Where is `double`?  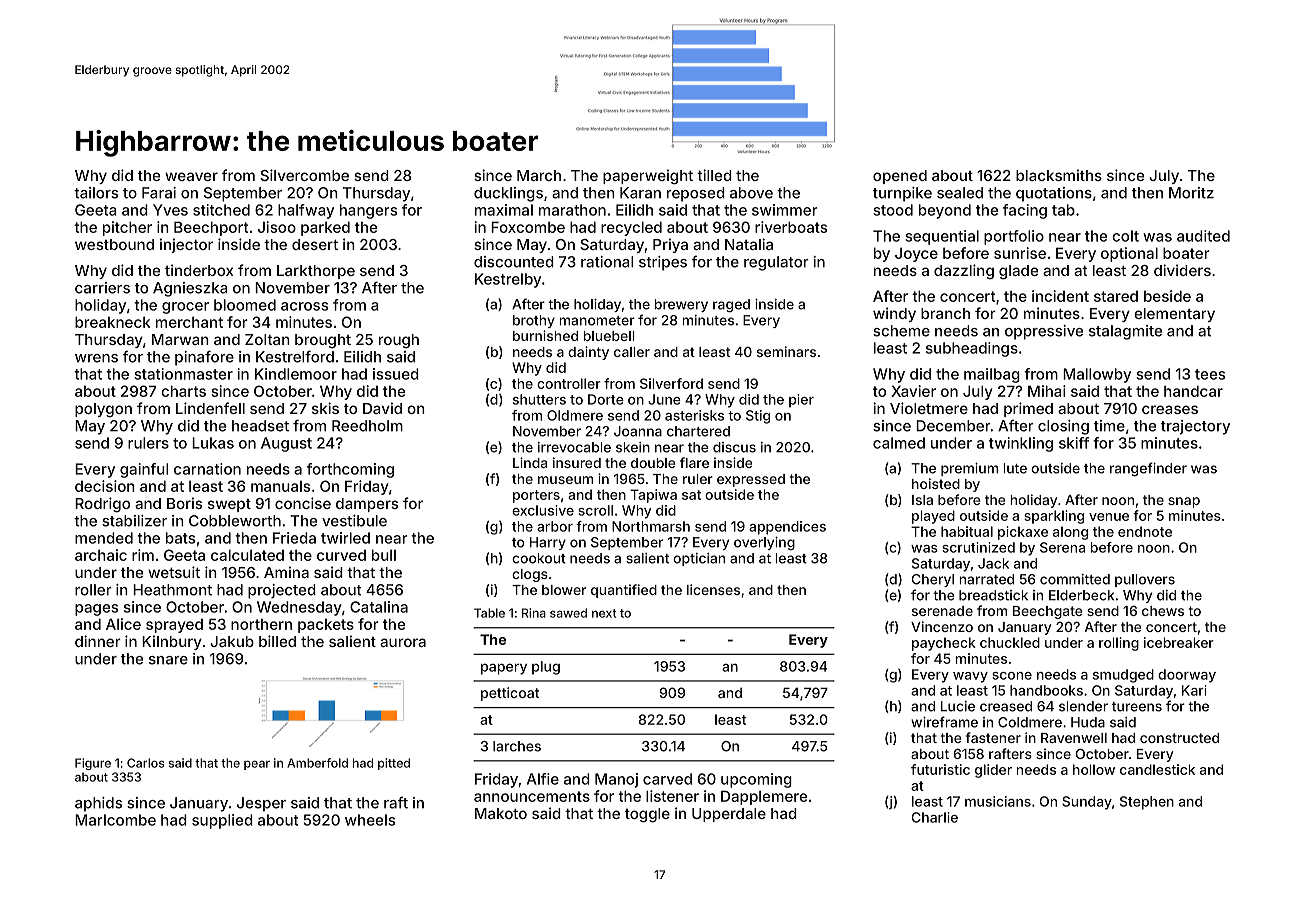
double is located at coordinates (653, 463).
